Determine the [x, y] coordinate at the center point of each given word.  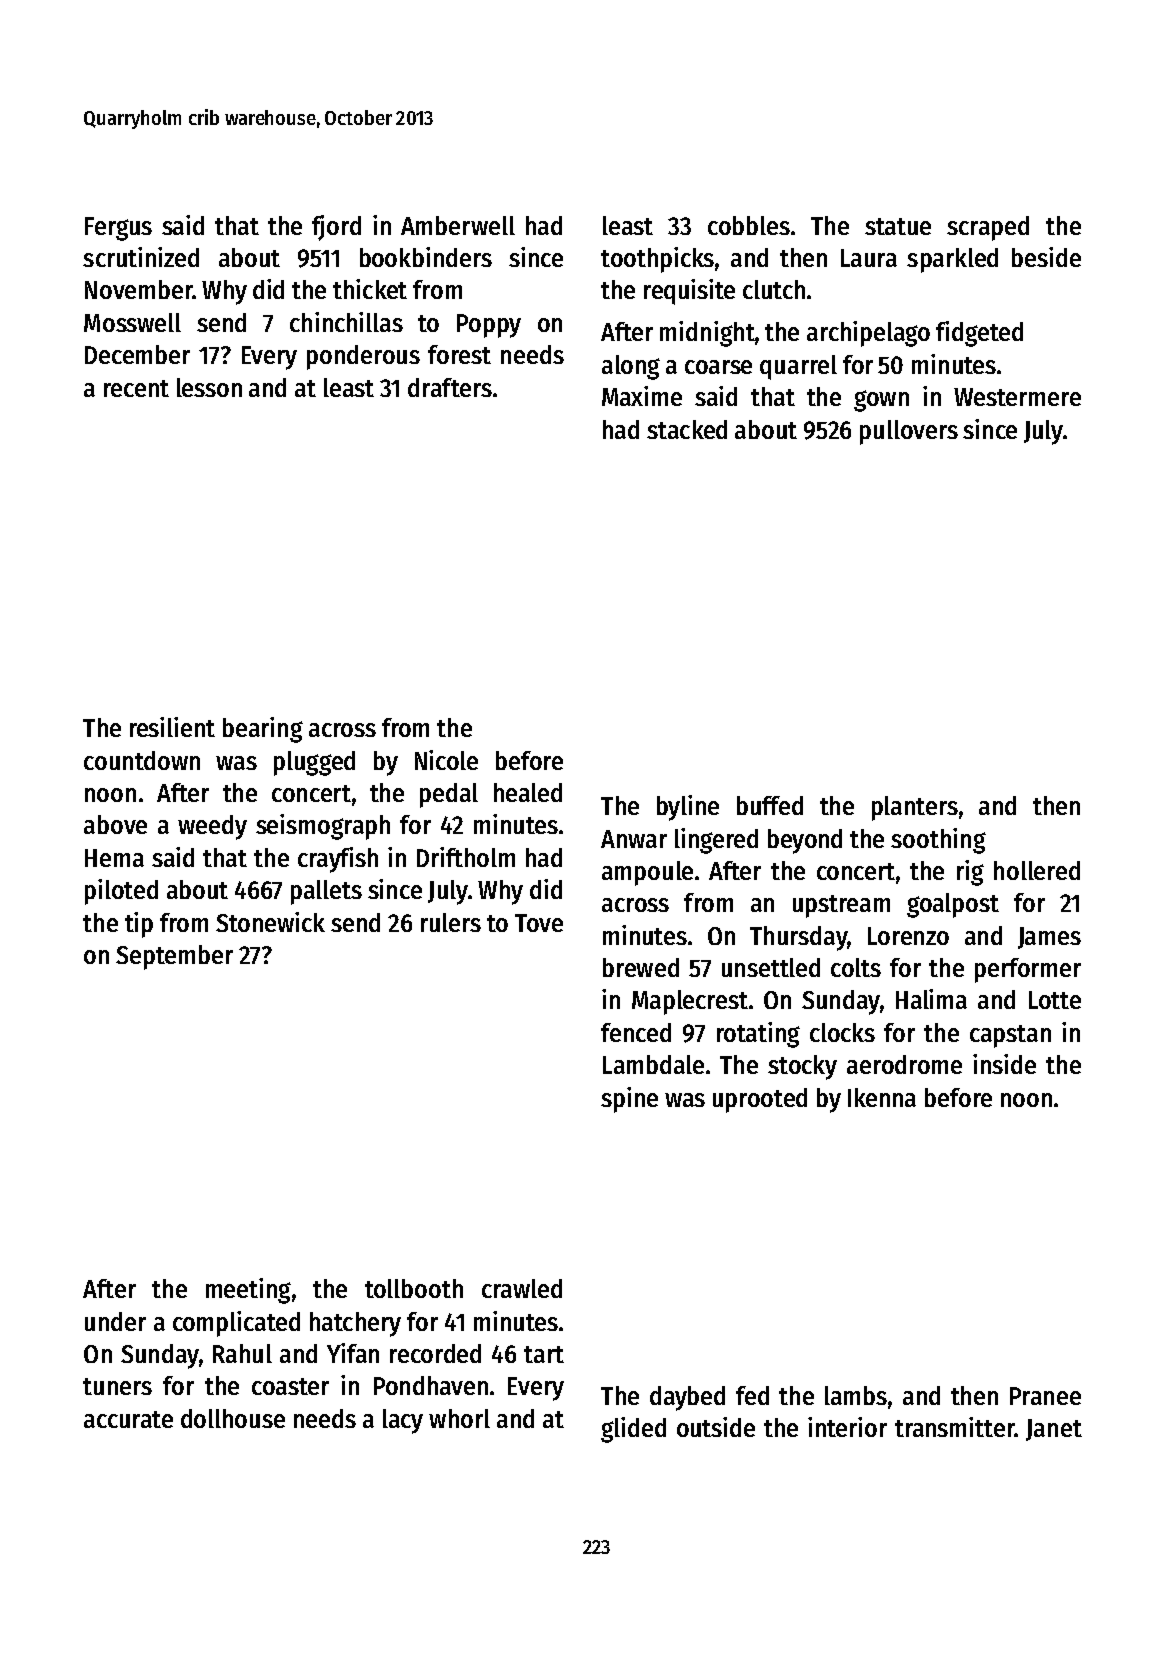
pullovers [909, 432]
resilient [172, 727]
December [137, 354]
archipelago [868, 334]
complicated [236, 1324]
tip [139, 925]
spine [629, 1100]
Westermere [1017, 397]
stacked [687, 429]
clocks [842, 1032]
